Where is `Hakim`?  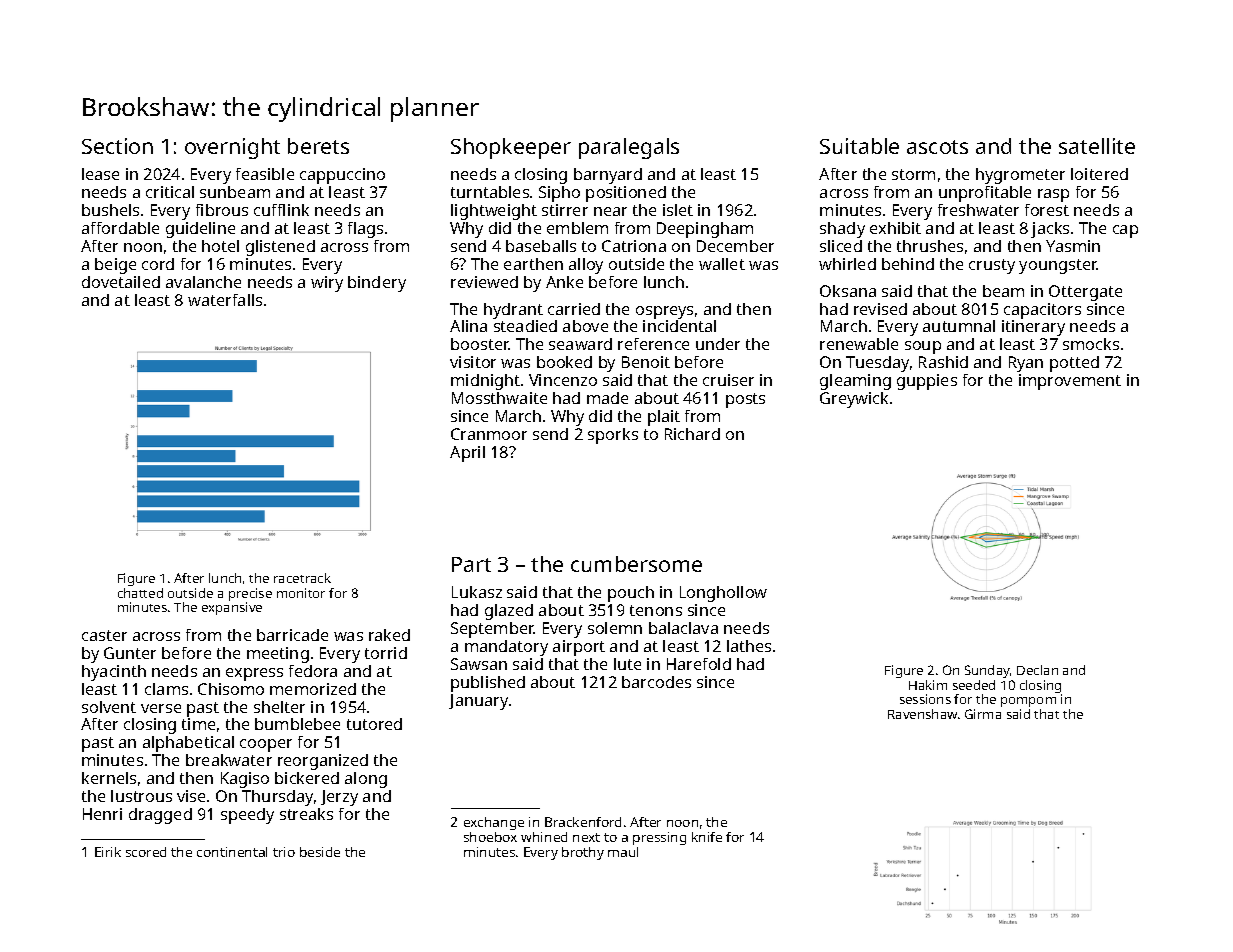 Hakim is located at coordinates (928, 685).
